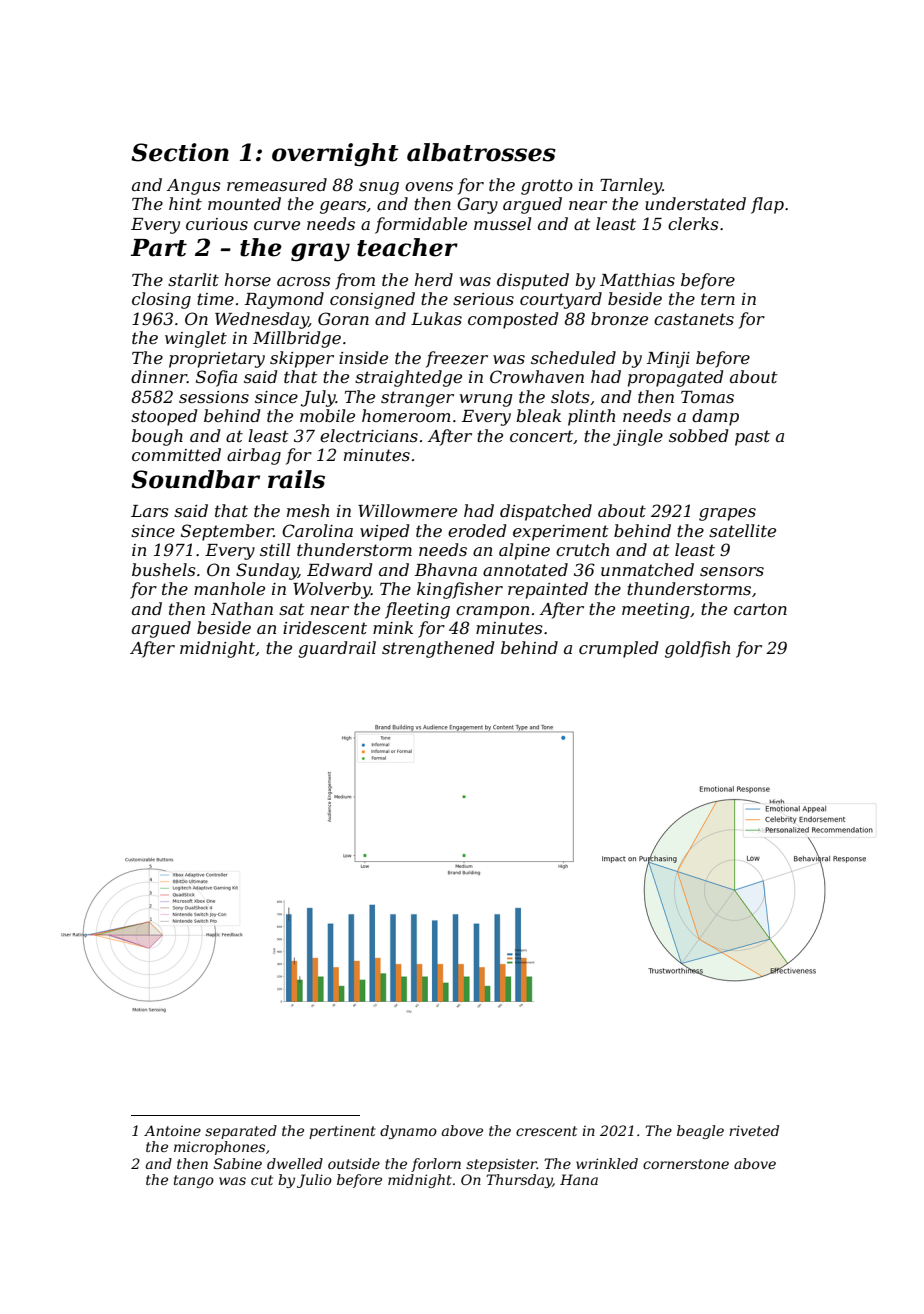  Describe the element at coordinates (335, 154) in the page. I see `overnight` at that location.
